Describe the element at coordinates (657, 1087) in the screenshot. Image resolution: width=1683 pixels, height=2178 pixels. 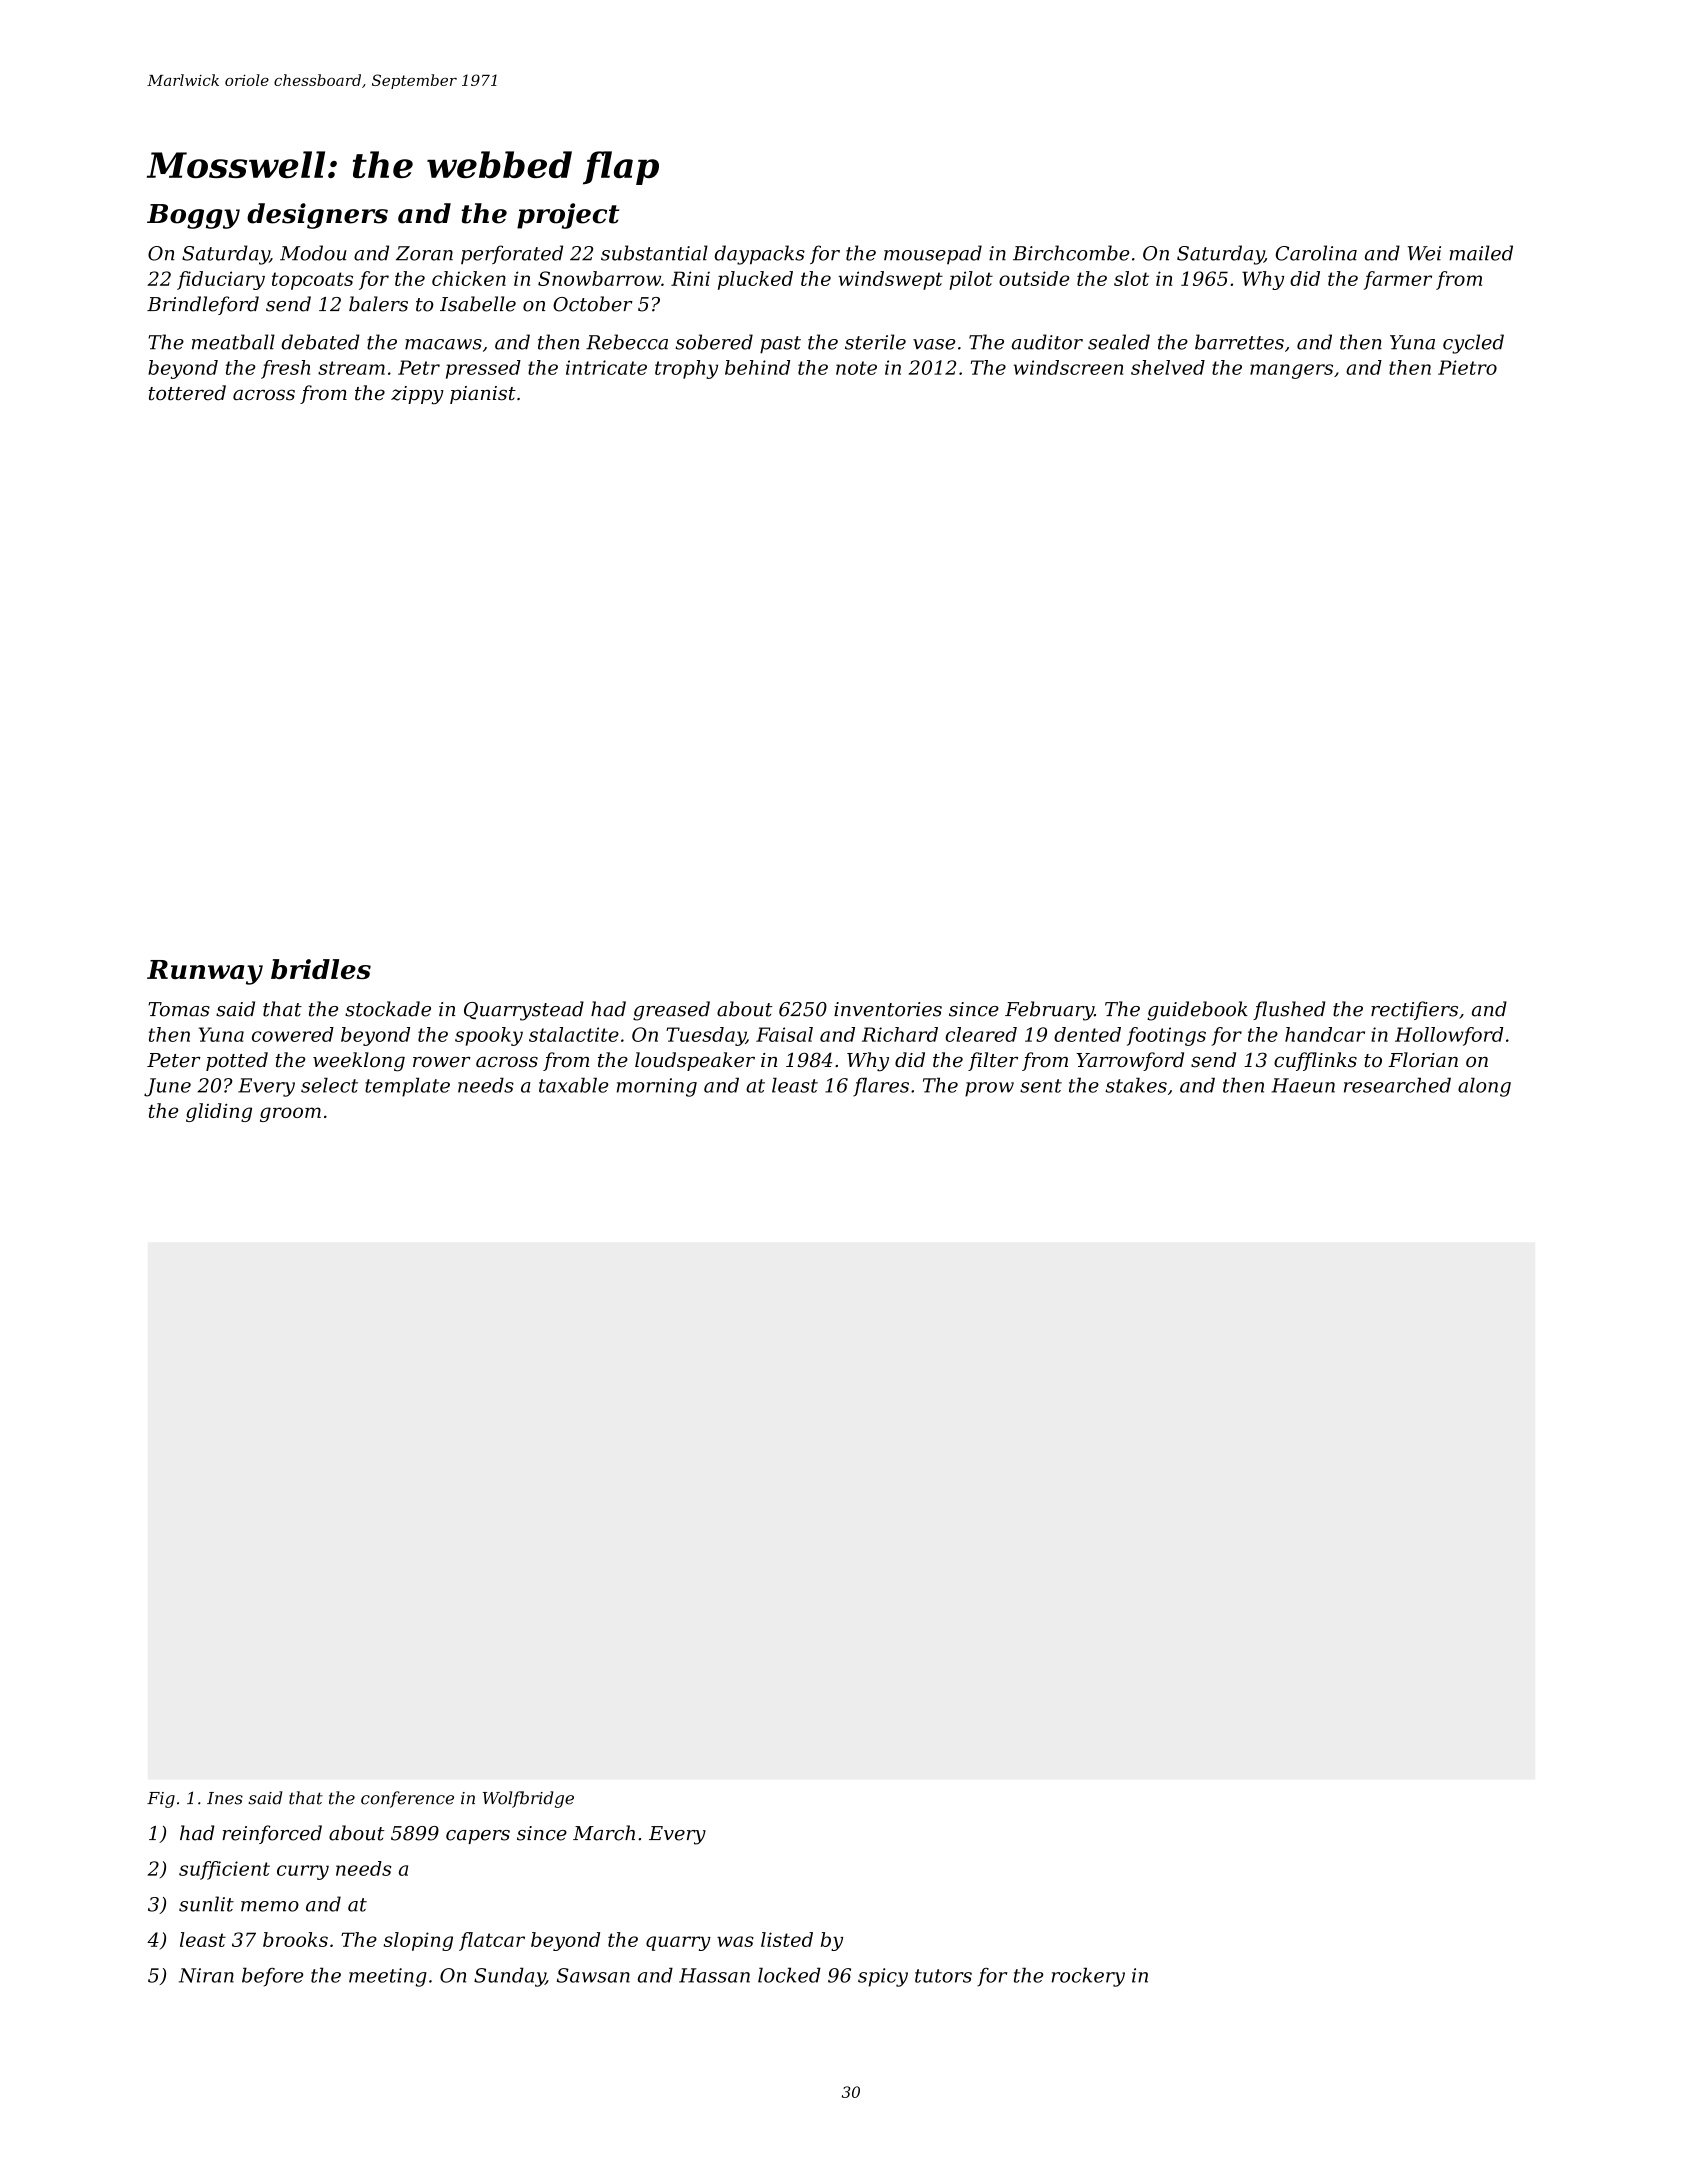
I see `morning` at that location.
